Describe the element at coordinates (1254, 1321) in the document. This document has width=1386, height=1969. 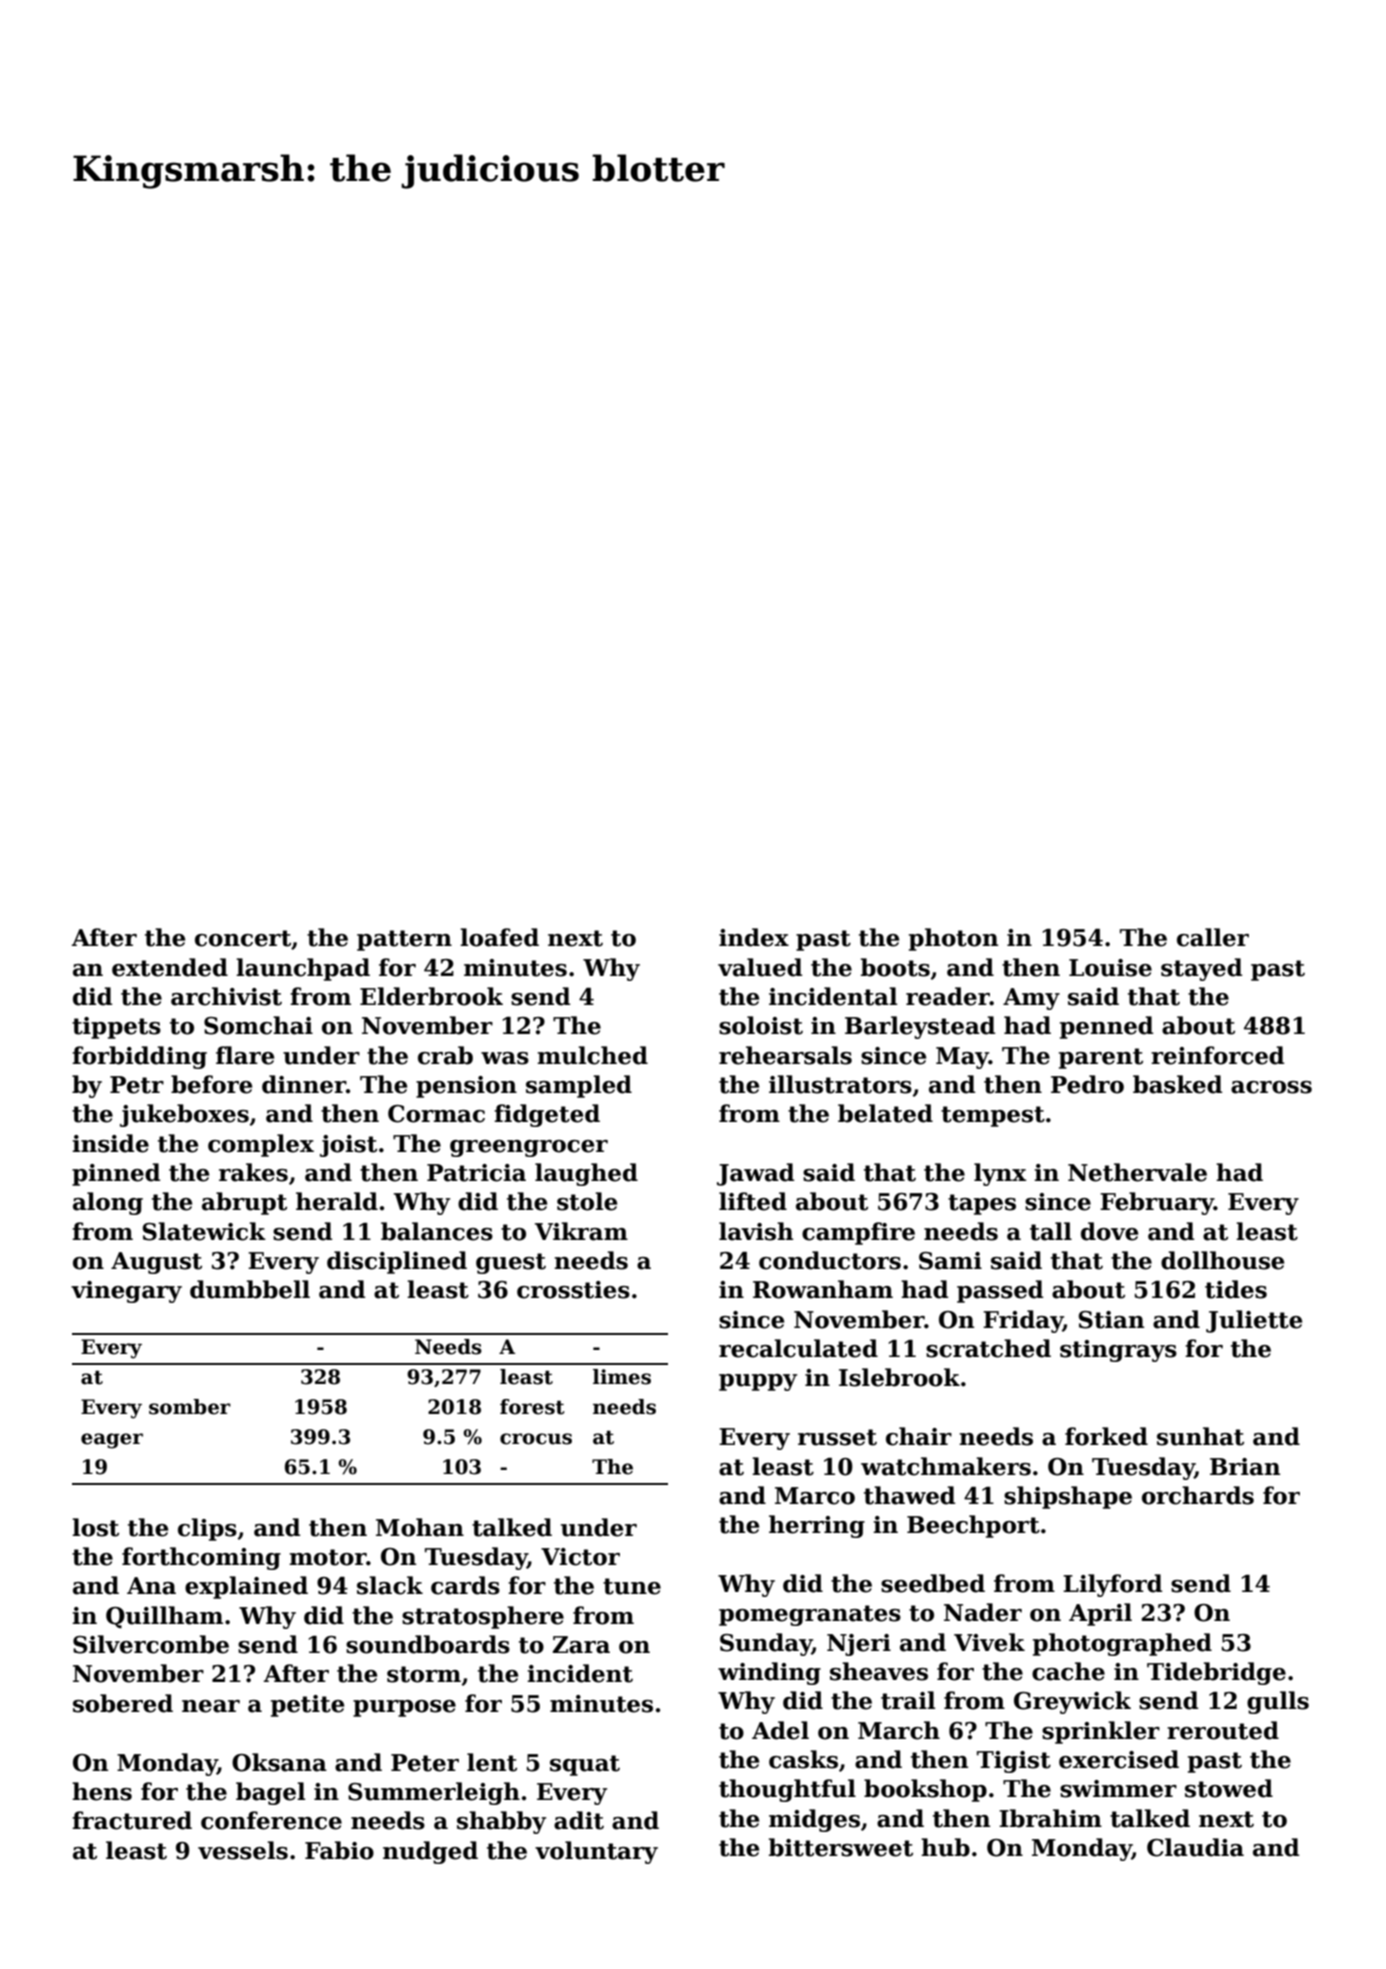
I see `Juliette` at that location.
